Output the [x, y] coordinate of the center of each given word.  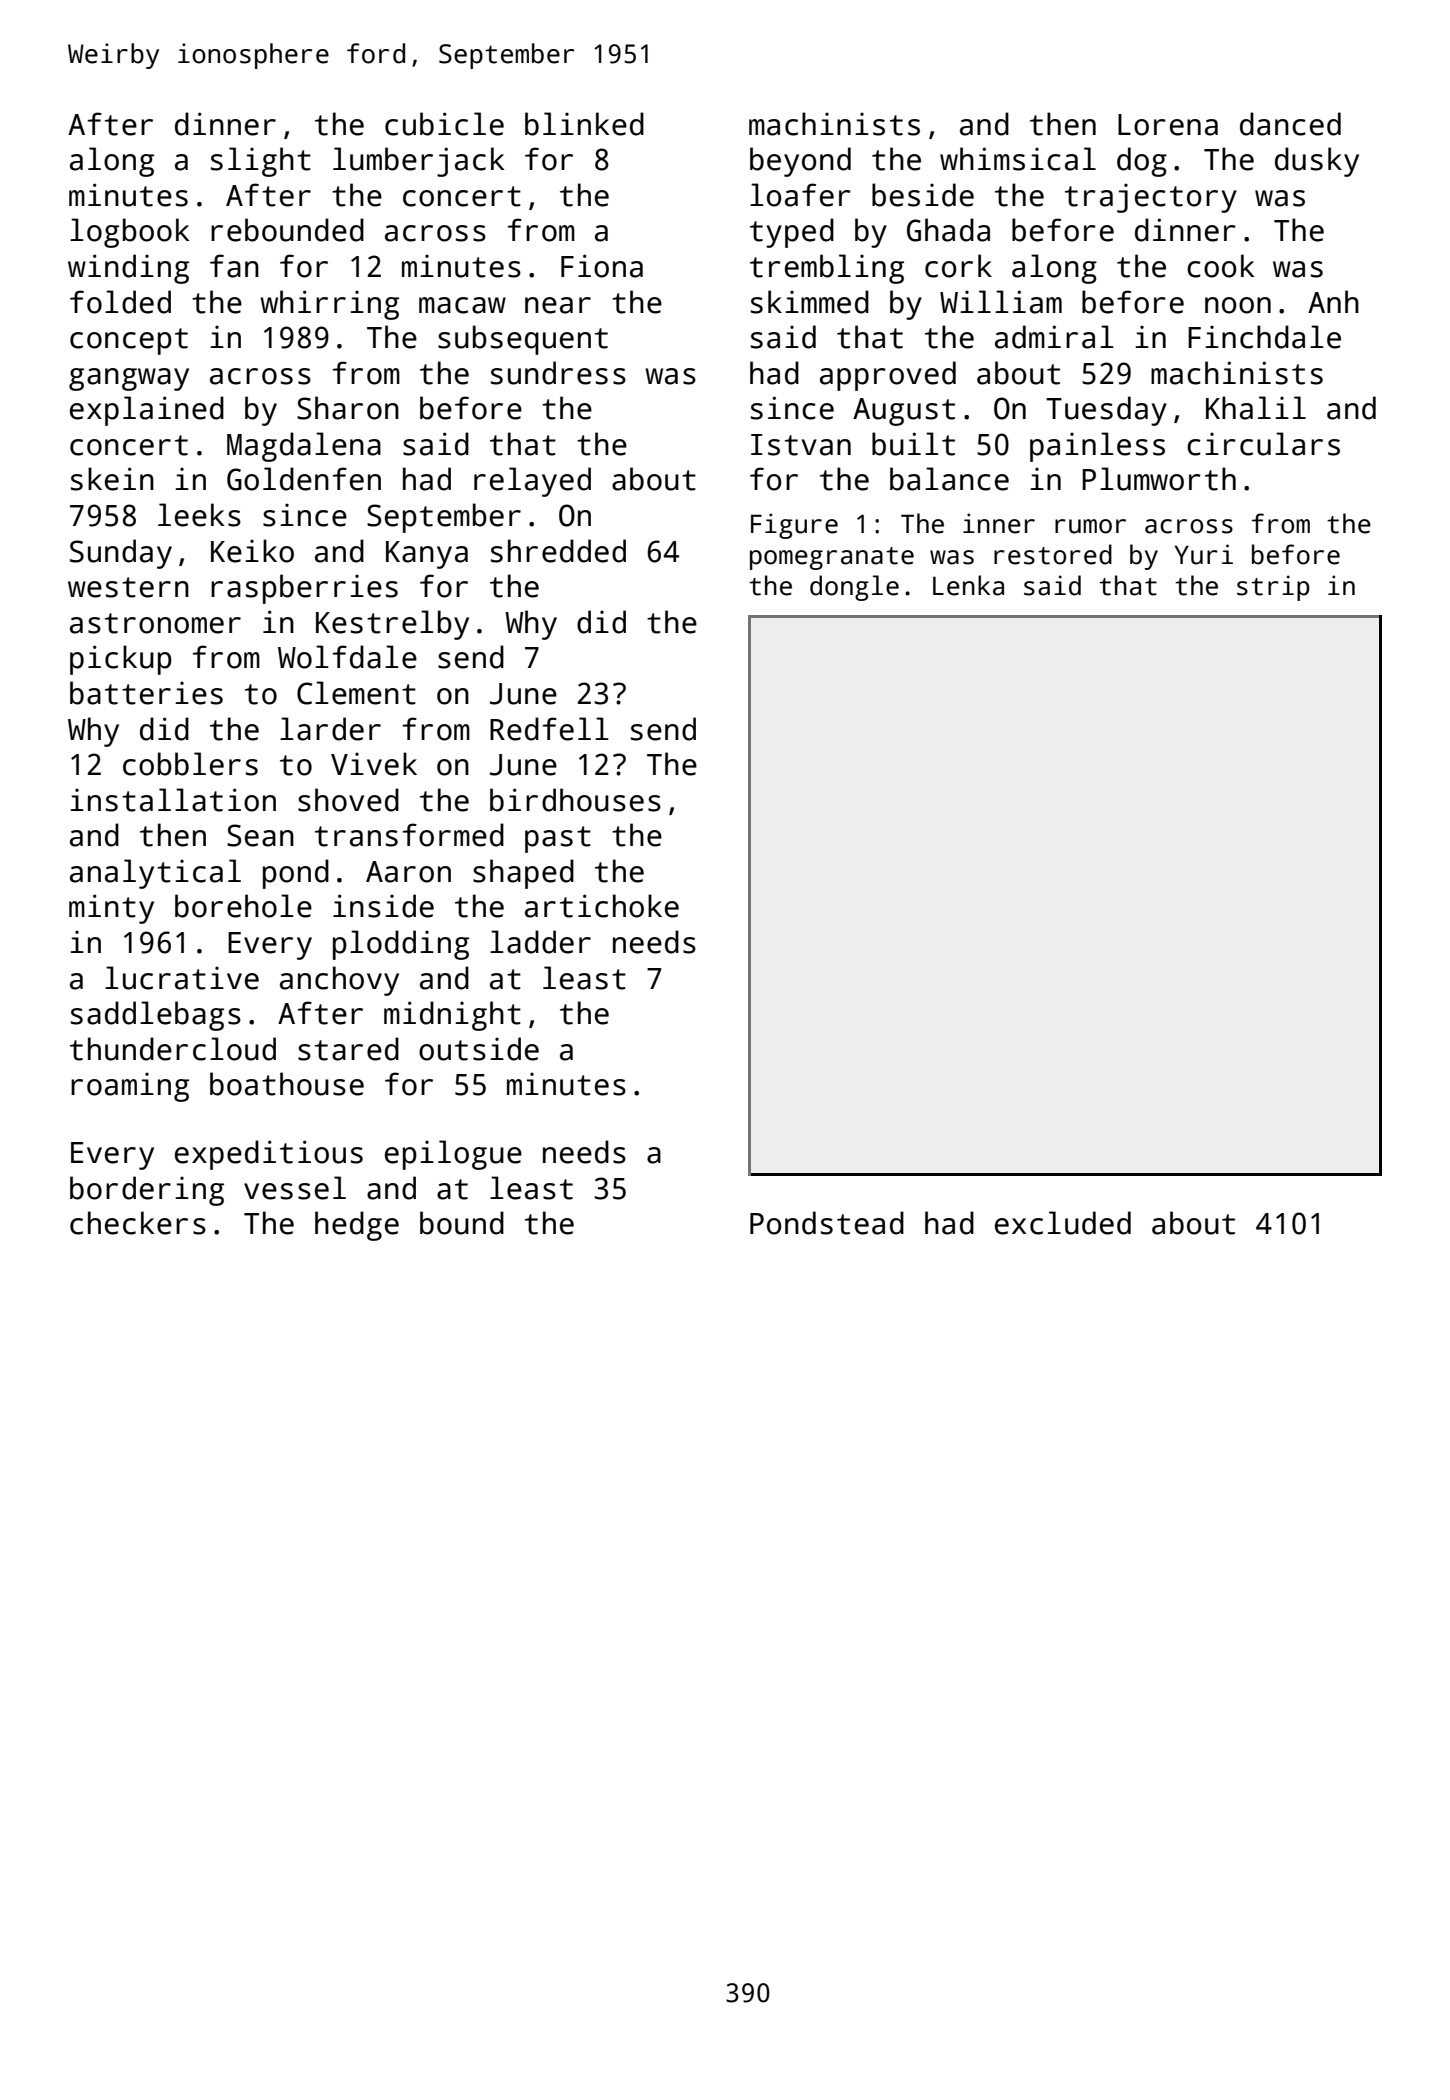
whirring [329, 305]
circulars [1263, 444]
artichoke [602, 906]
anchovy [339, 981]
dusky [1317, 162]
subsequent [523, 340]
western [128, 587]
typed [792, 233]
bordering [147, 1191]
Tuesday [1106, 411]
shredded [558, 551]
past [558, 839]
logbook [130, 233]
